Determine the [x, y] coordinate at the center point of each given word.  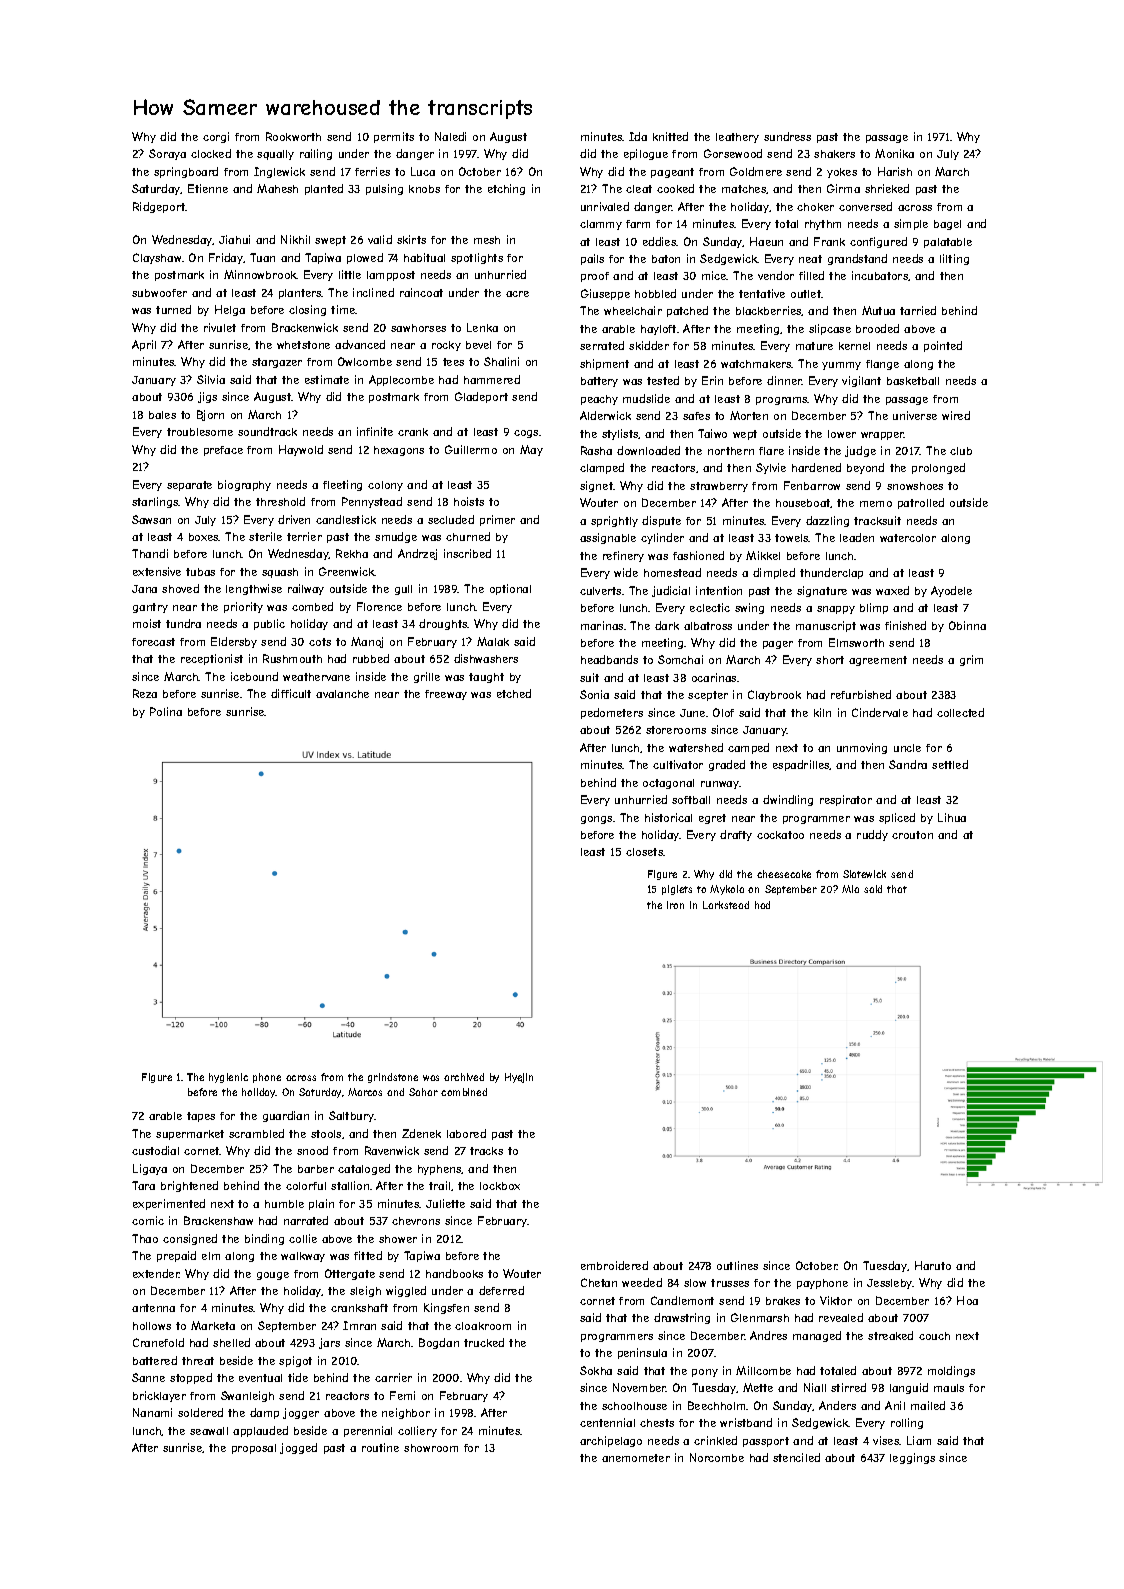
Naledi [450, 136]
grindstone [393, 1078]
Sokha [596, 1370]
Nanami [152, 1412]
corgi [216, 137]
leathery [737, 138]
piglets [677, 890]
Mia [850, 889]
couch [934, 1336]
